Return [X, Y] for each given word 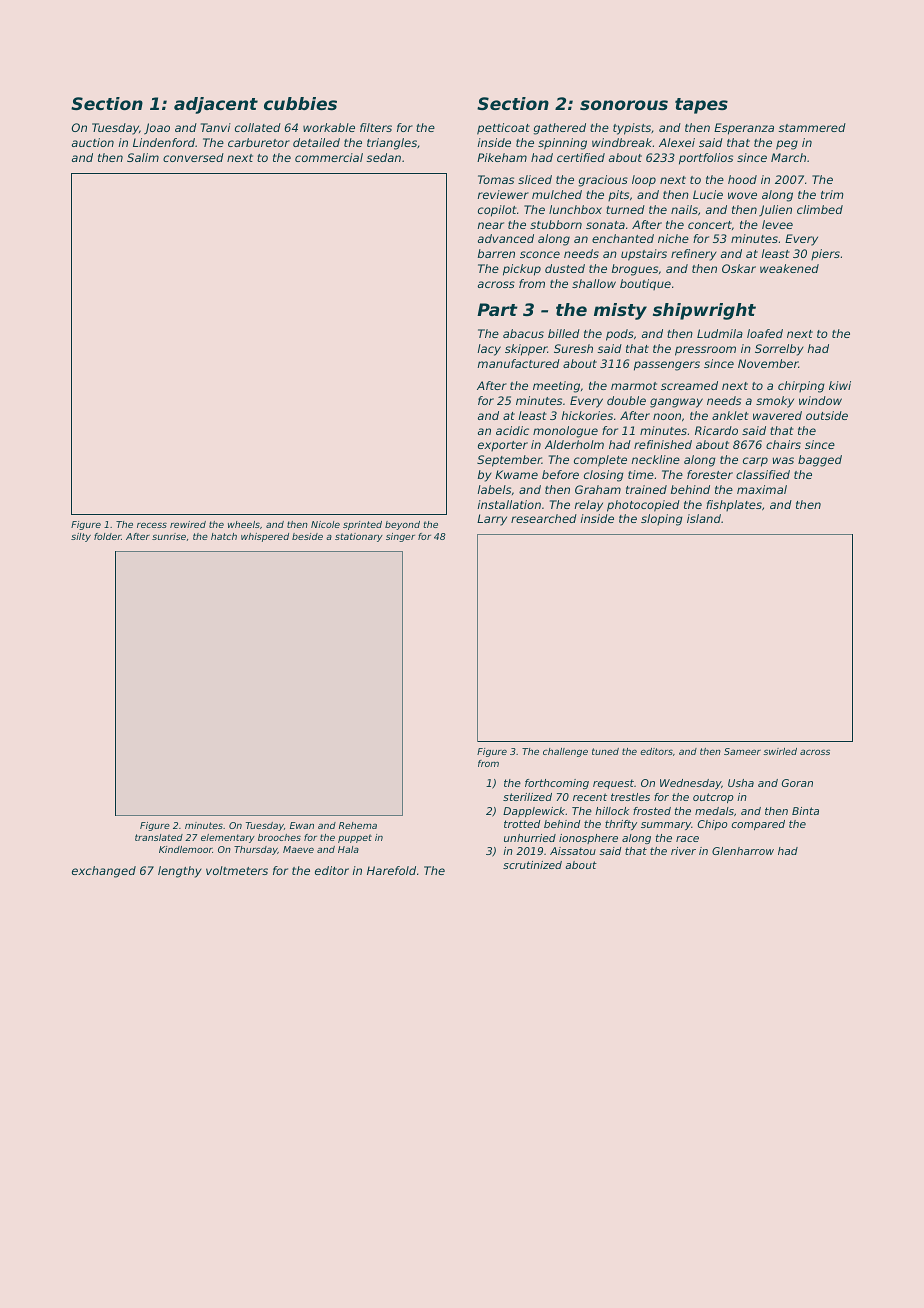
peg [787, 145]
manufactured [518, 363]
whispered [265, 537]
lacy [489, 350]
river [683, 851]
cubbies [300, 103]
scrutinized [532, 865]
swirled [780, 751]
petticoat [503, 129]
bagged [820, 461]
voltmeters [237, 870]
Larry [492, 520]
